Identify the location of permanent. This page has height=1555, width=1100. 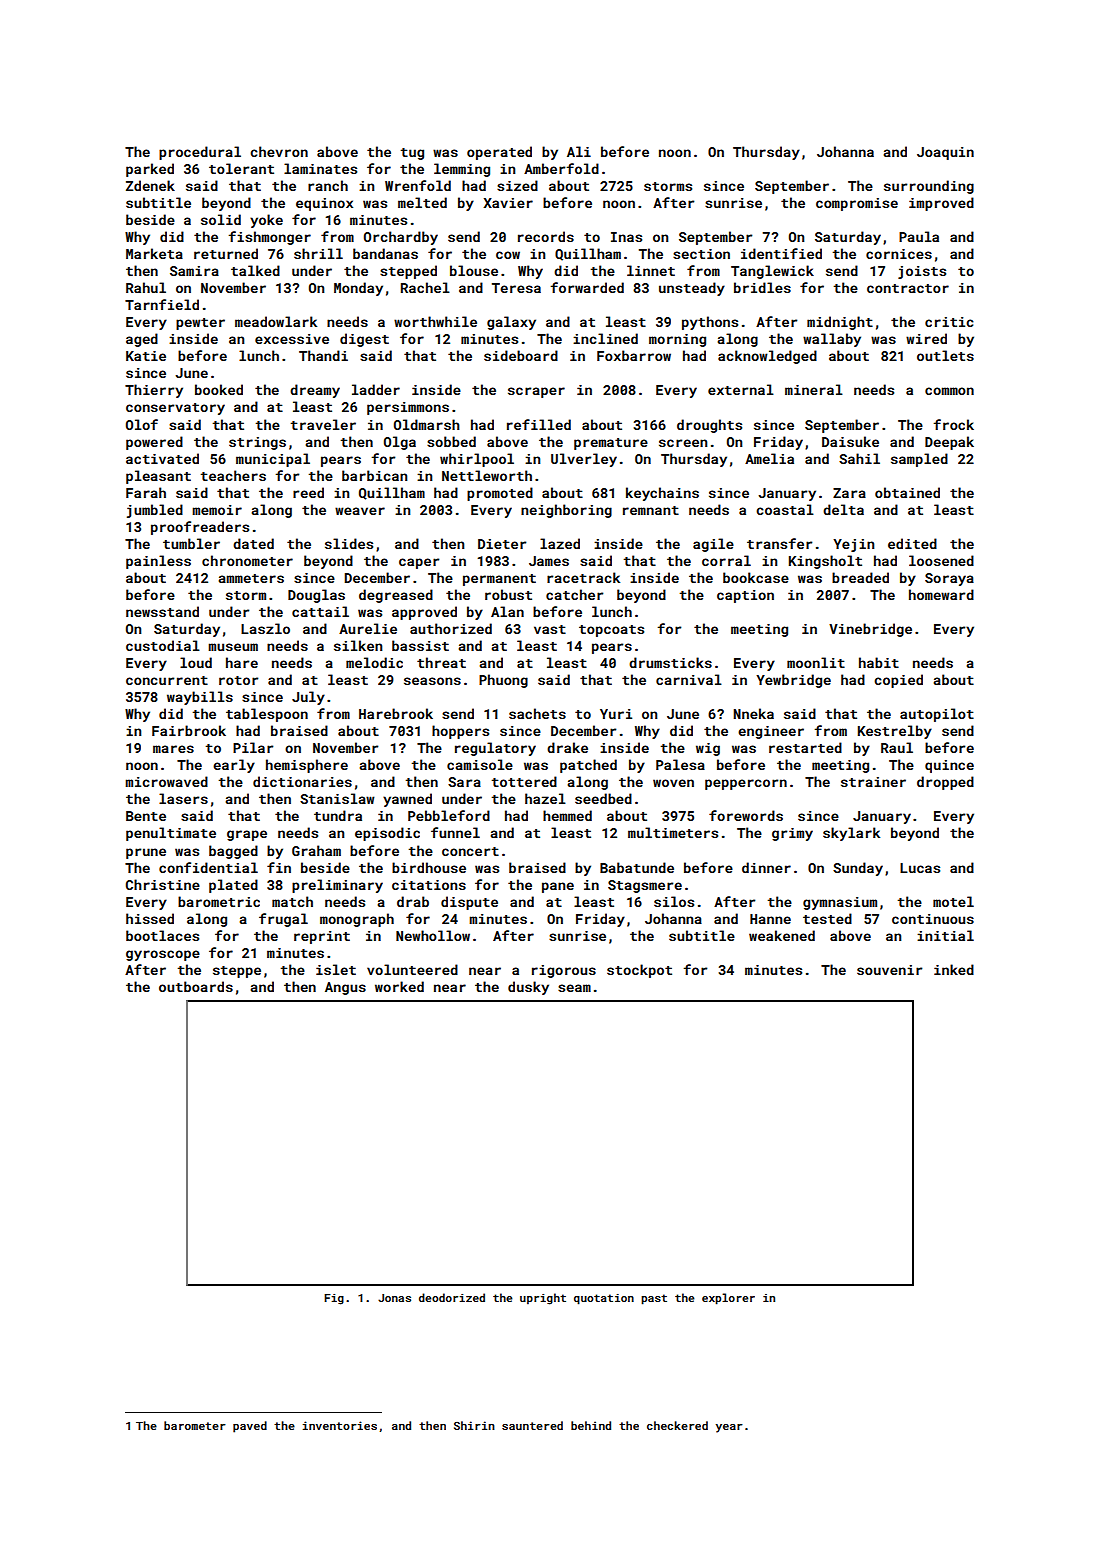
(499, 580).
